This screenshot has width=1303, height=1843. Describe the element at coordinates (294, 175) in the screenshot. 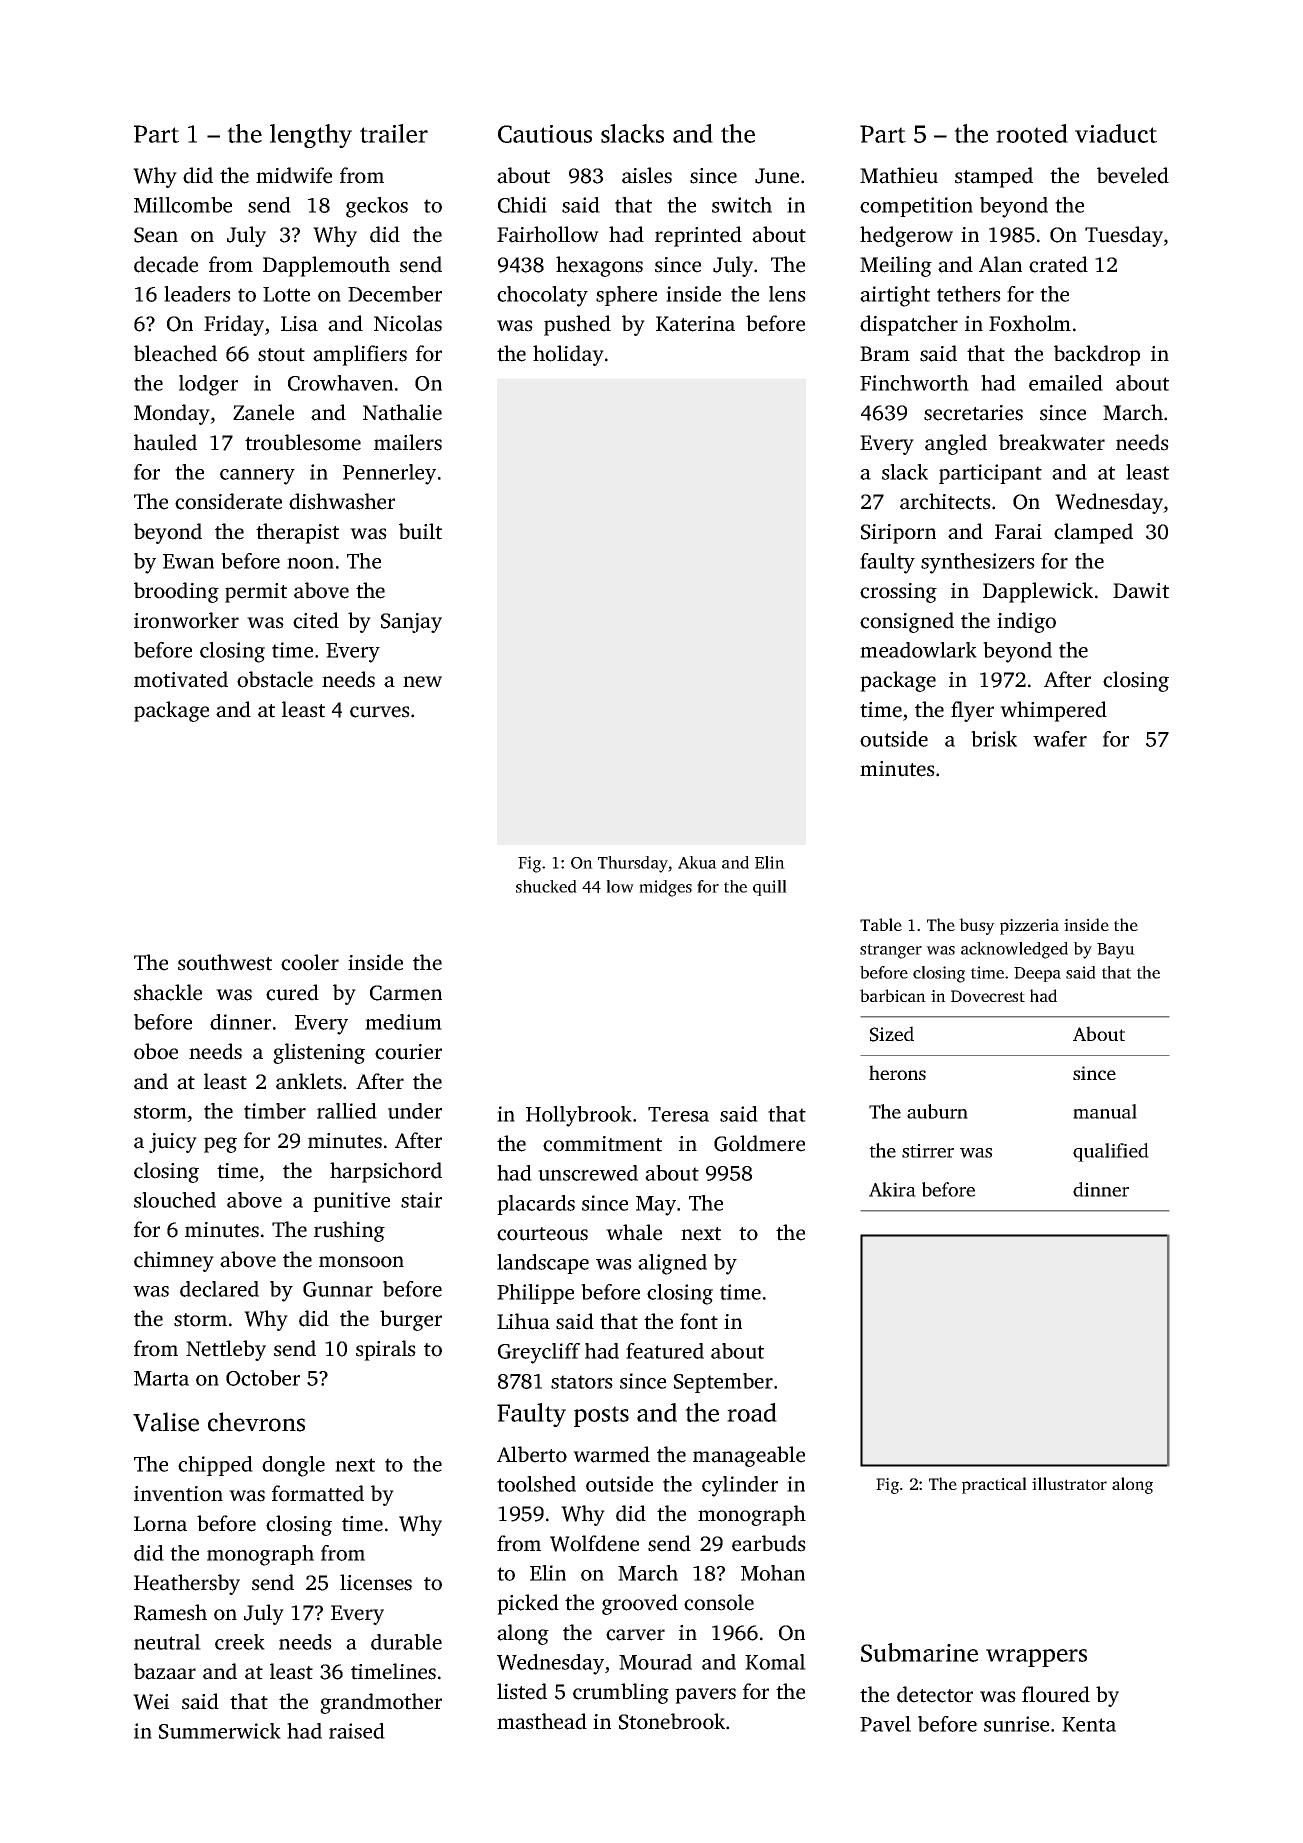

I see `midwife` at that location.
